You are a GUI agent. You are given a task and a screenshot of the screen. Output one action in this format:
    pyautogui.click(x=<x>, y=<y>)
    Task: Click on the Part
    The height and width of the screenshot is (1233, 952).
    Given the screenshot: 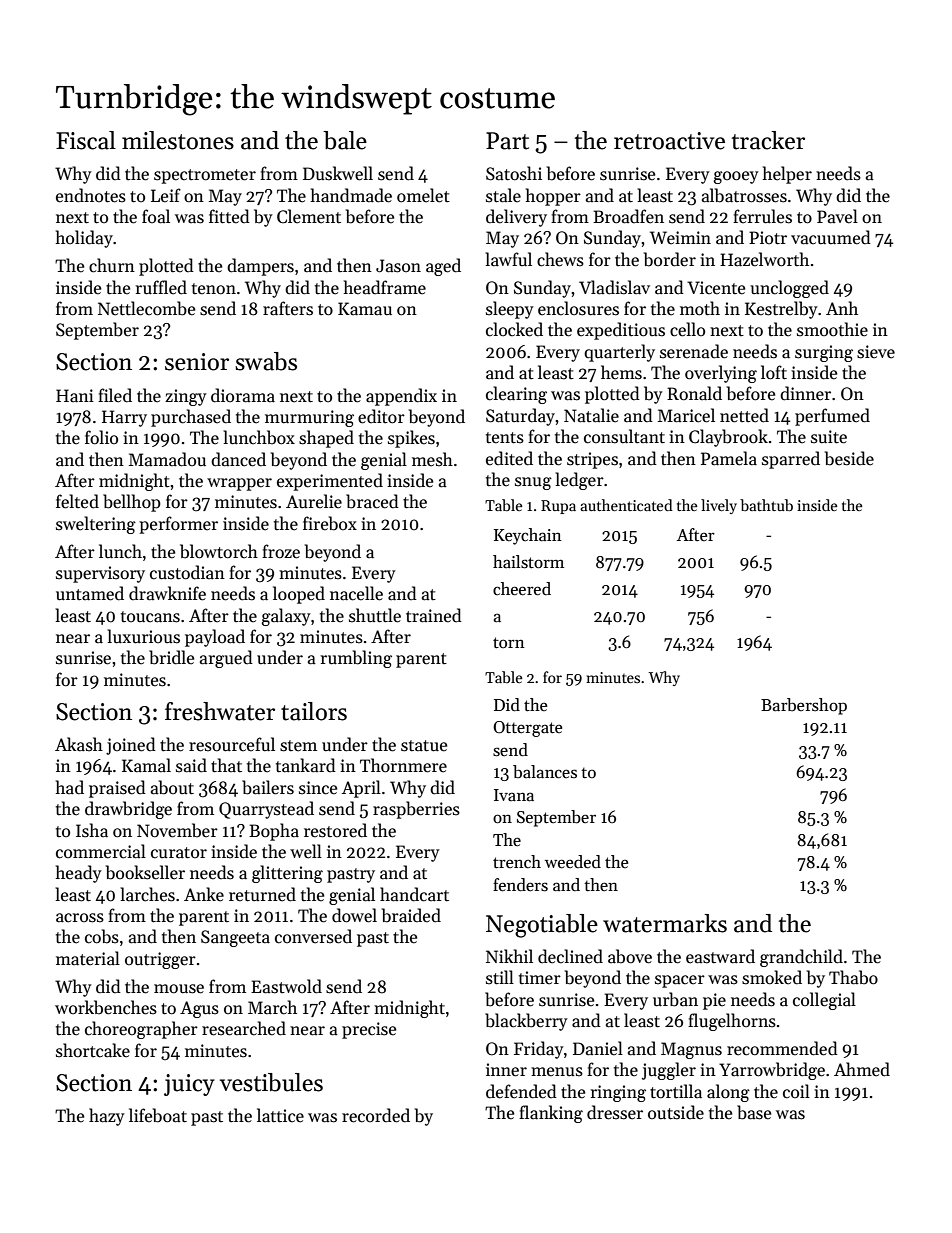 What is the action you would take?
    pyautogui.click(x=507, y=141)
